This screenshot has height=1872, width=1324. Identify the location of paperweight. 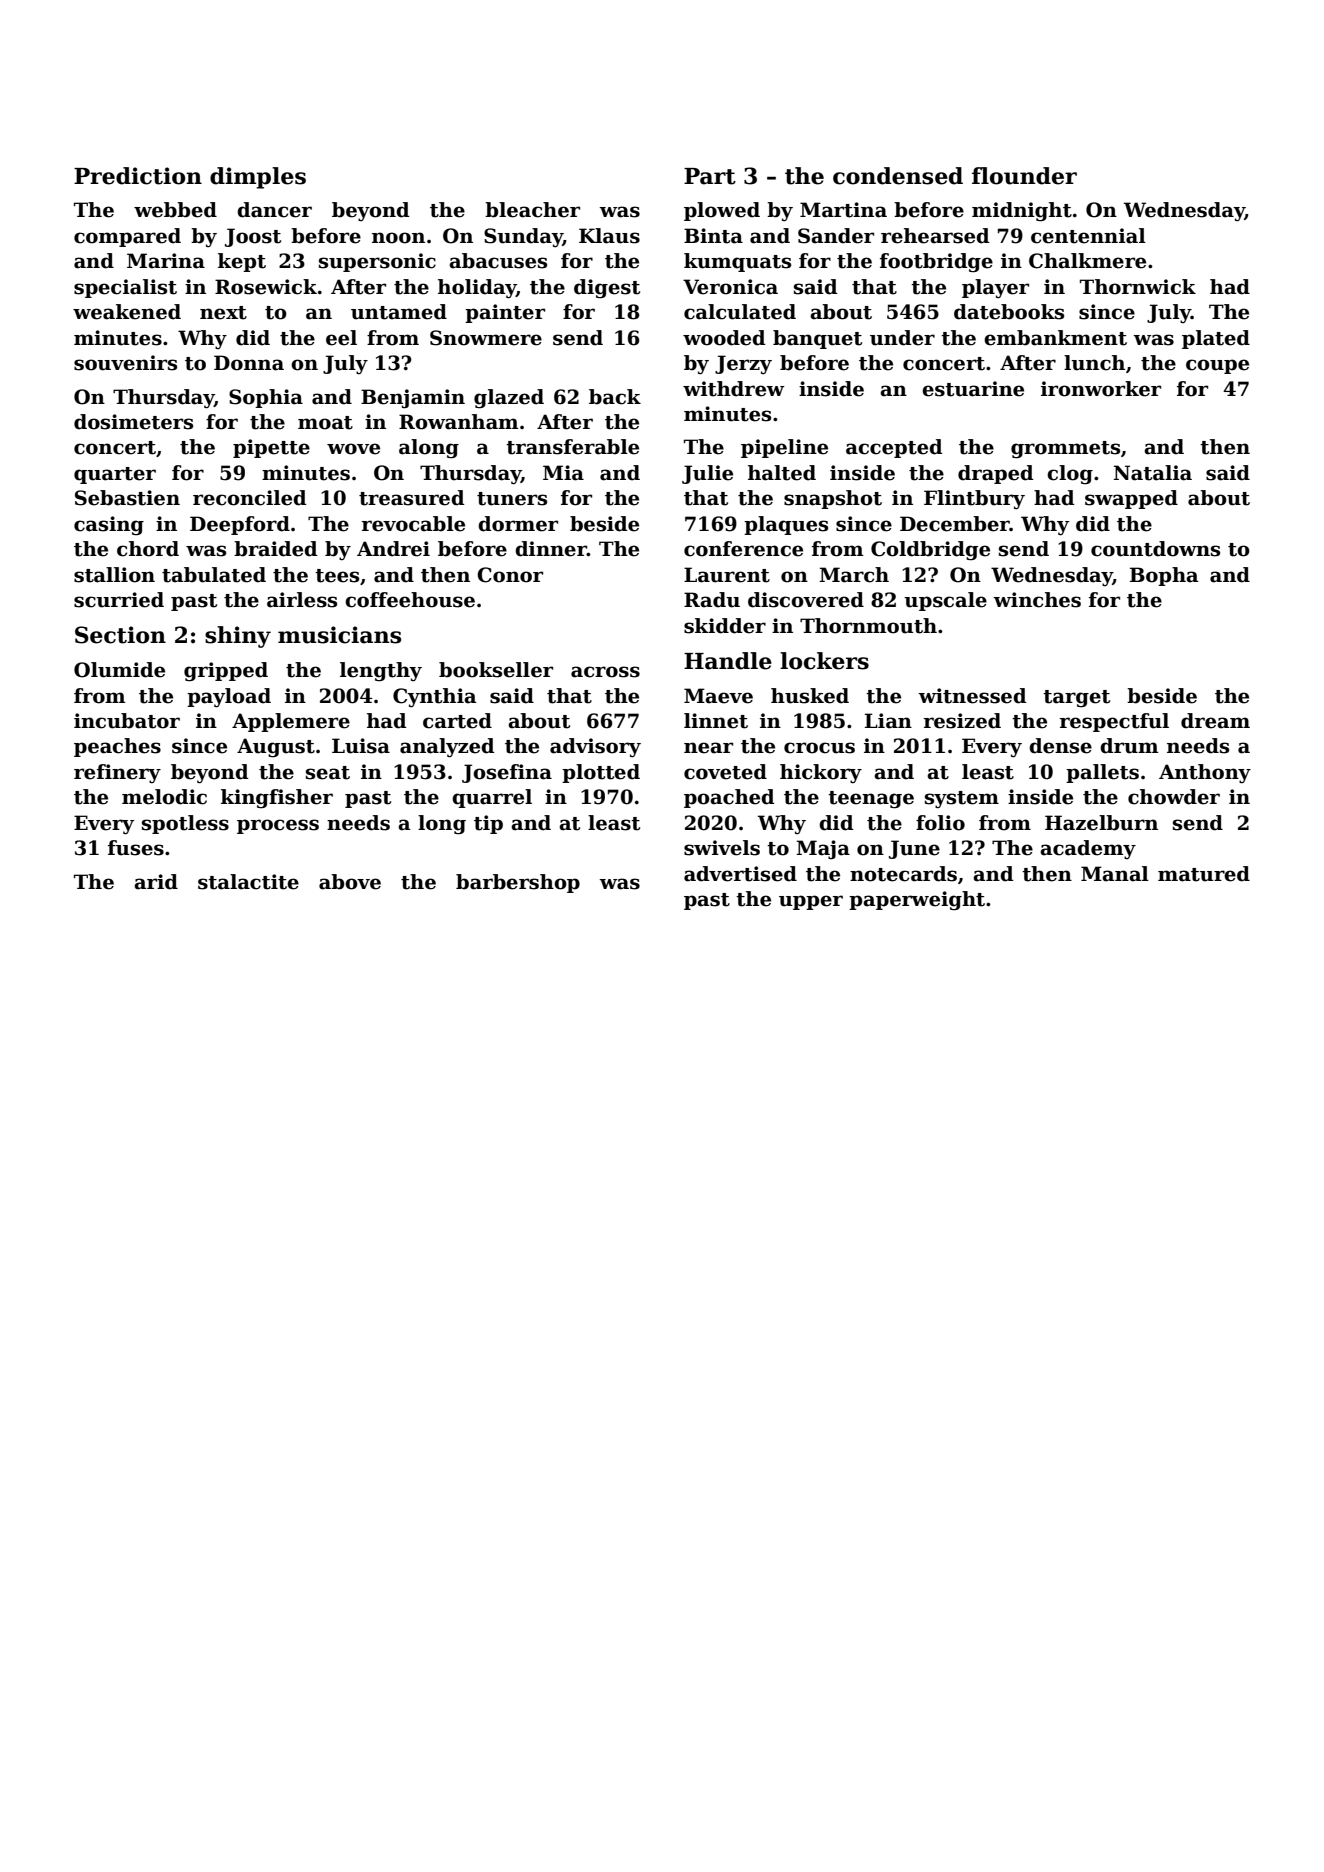
(917, 901).
